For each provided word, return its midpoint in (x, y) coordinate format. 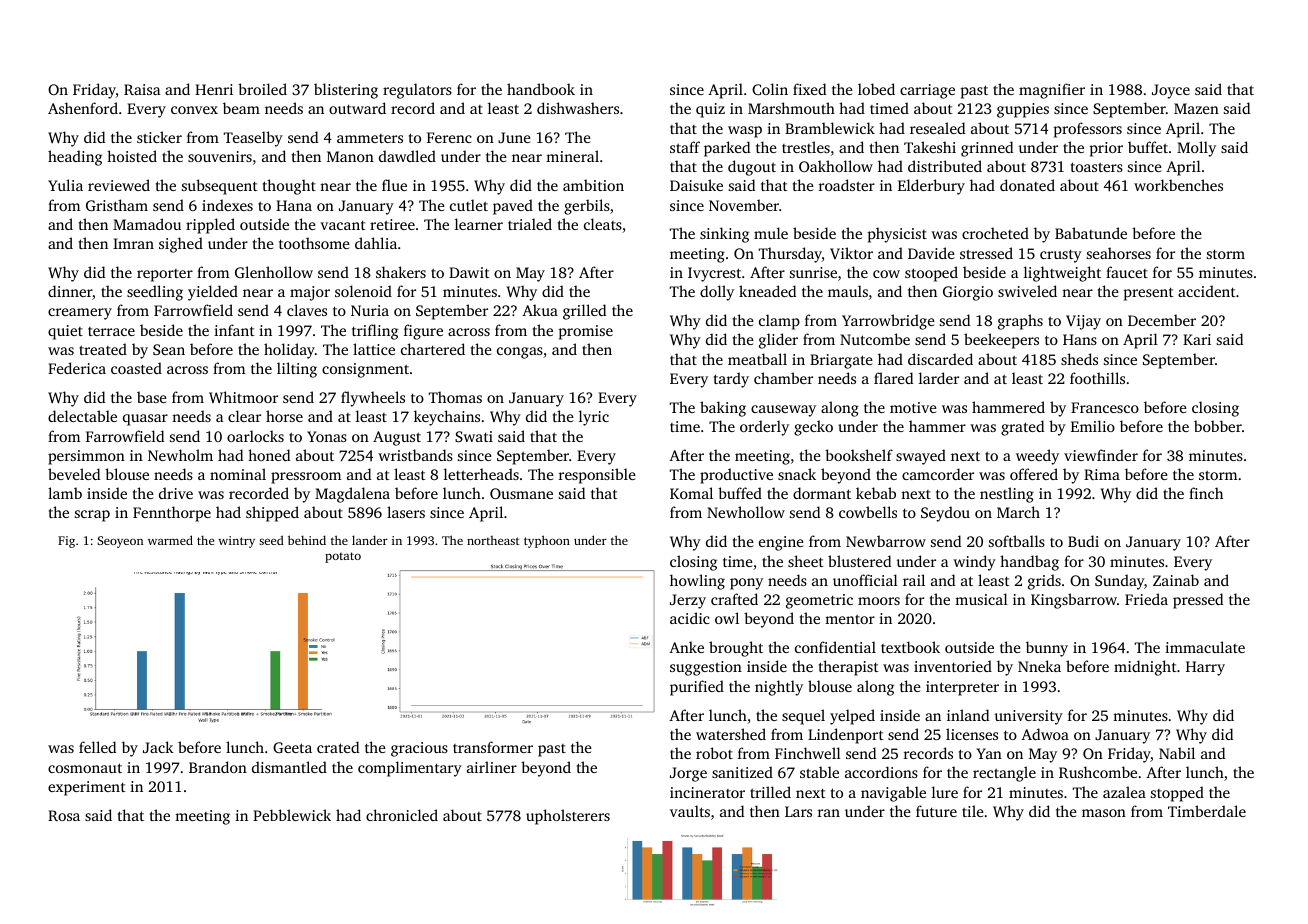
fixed (809, 89)
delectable (82, 416)
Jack (158, 747)
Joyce (1171, 91)
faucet (1127, 272)
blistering (346, 91)
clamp (779, 322)
